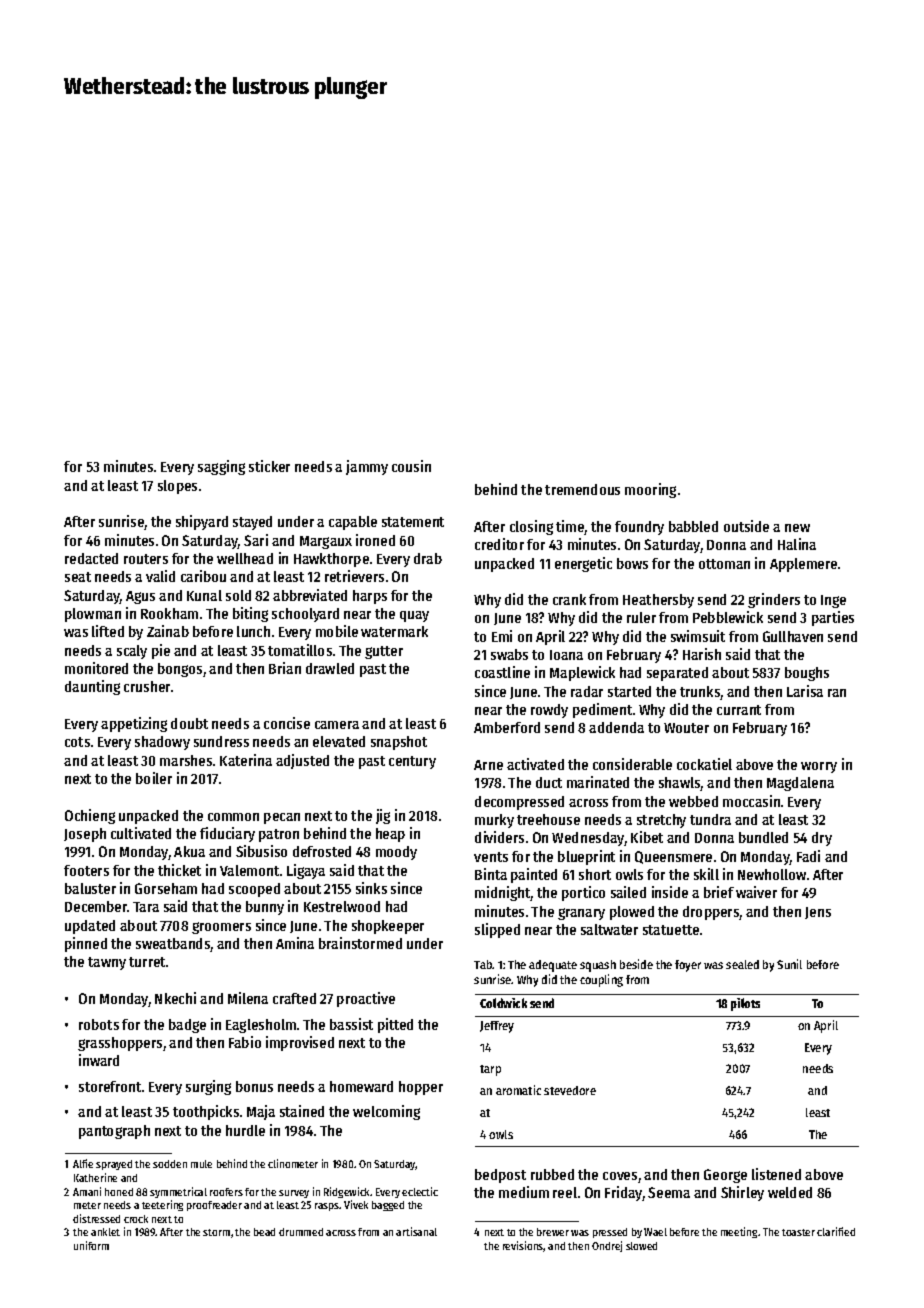 Image resolution: width=924 pixels, height=1308 pixels. I want to click on midnight, so click(503, 893).
